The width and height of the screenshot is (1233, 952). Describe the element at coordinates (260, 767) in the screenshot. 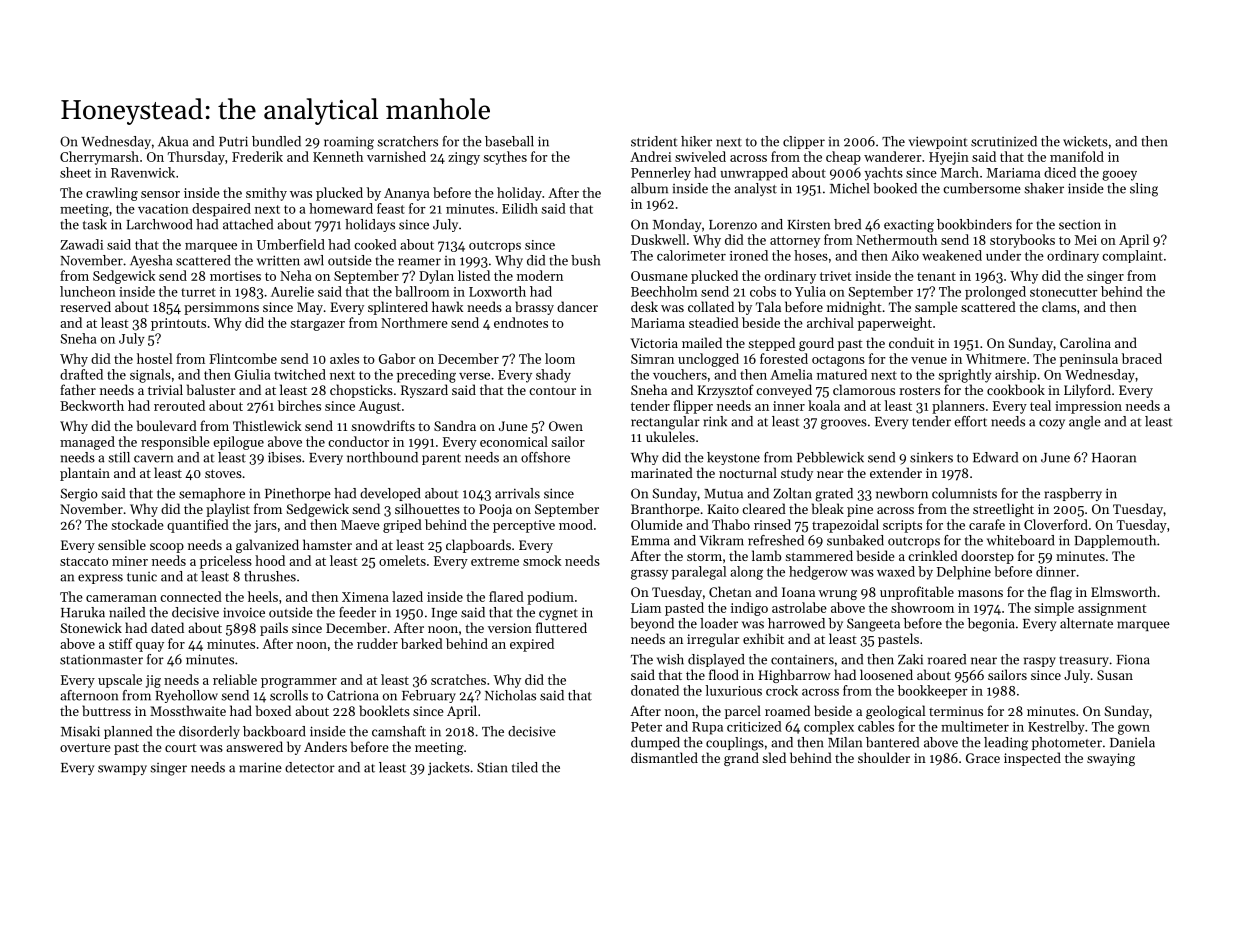

I see `marine` at that location.
